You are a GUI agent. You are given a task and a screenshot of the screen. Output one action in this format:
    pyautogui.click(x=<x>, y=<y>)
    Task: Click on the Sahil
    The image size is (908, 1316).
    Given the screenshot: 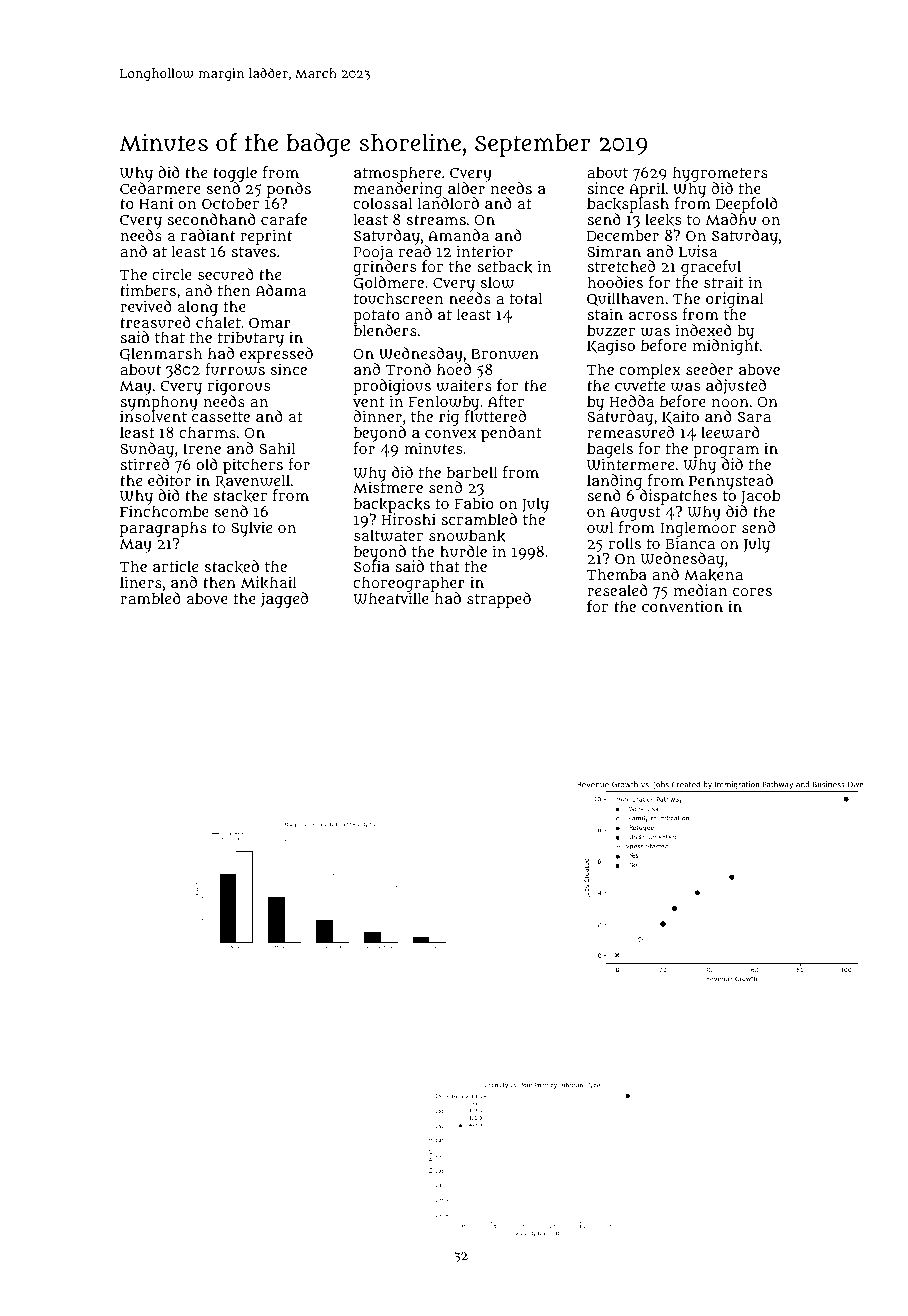 What is the action you would take?
    pyautogui.click(x=277, y=448)
